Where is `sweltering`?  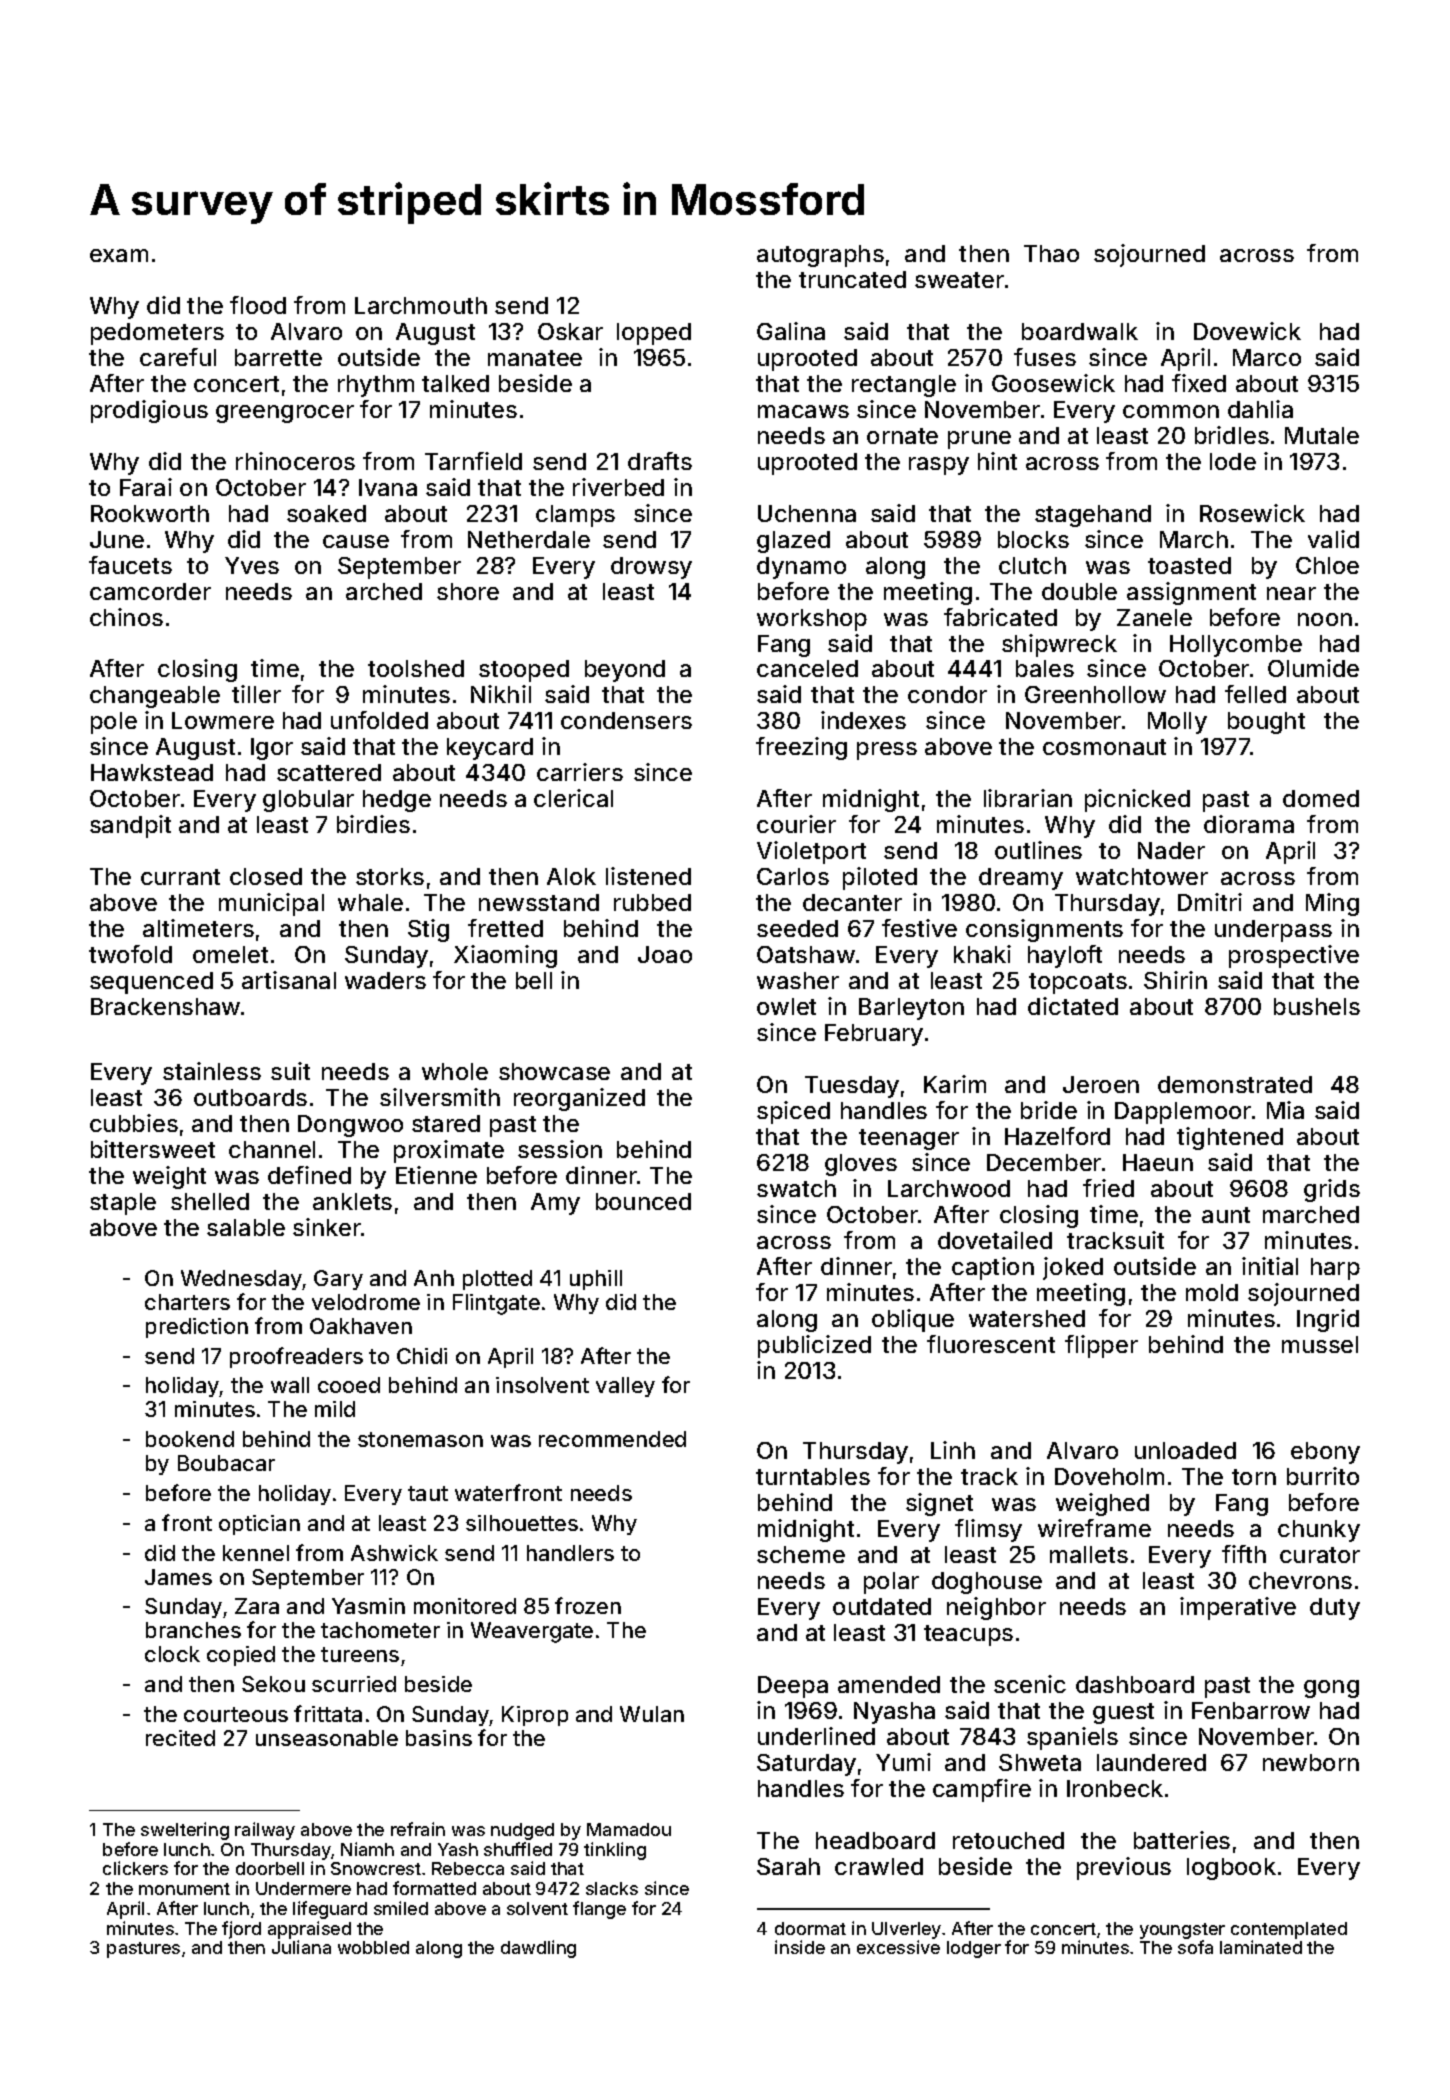
sweltering is located at coordinates (185, 1831).
